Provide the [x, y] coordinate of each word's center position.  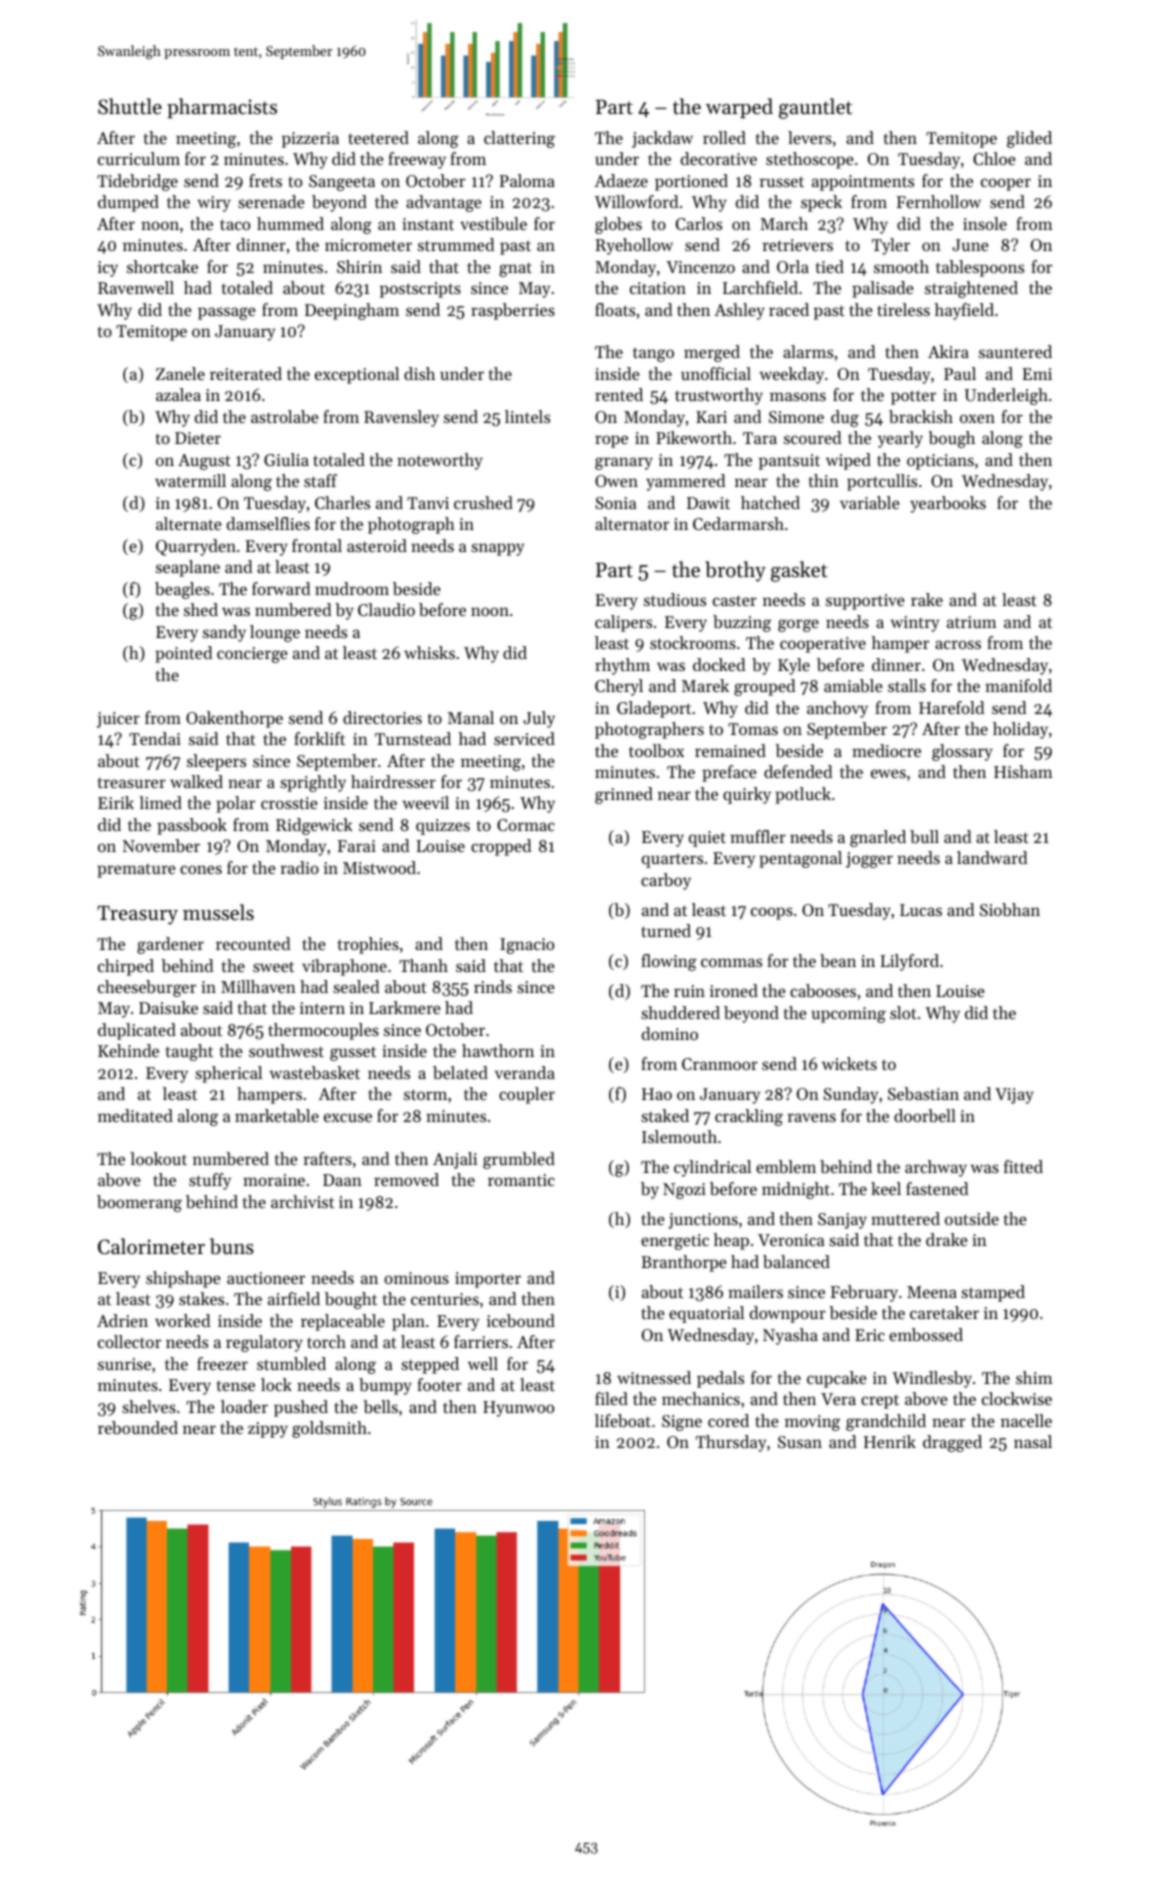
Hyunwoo [518, 1409]
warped [739, 108]
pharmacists [222, 108]
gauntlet [815, 108]
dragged [952, 1443]
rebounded [138, 1427]
